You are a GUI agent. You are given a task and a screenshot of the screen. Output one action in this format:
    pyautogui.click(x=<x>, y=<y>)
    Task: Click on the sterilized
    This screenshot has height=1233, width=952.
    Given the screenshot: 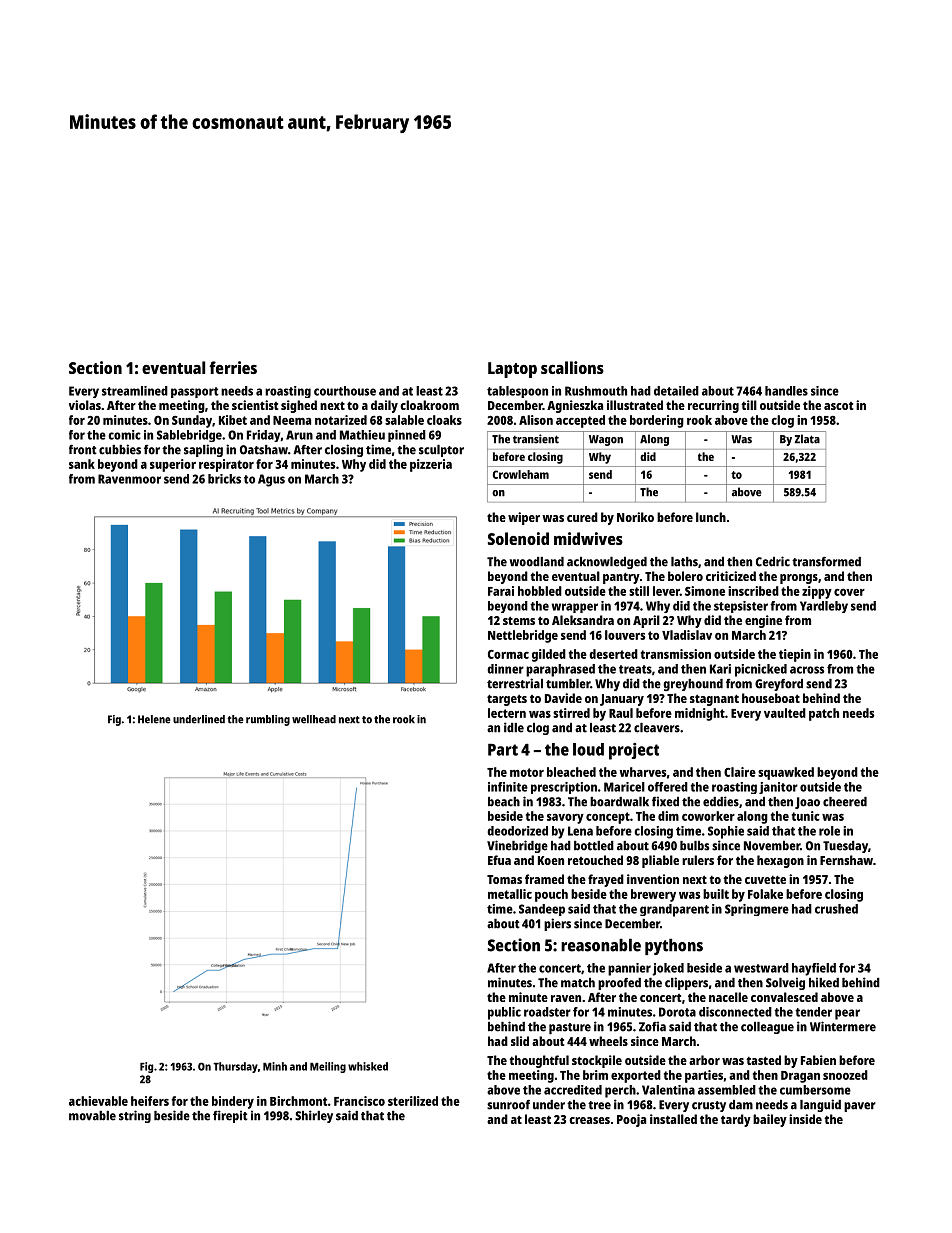 What is the action you would take?
    pyautogui.click(x=413, y=1101)
